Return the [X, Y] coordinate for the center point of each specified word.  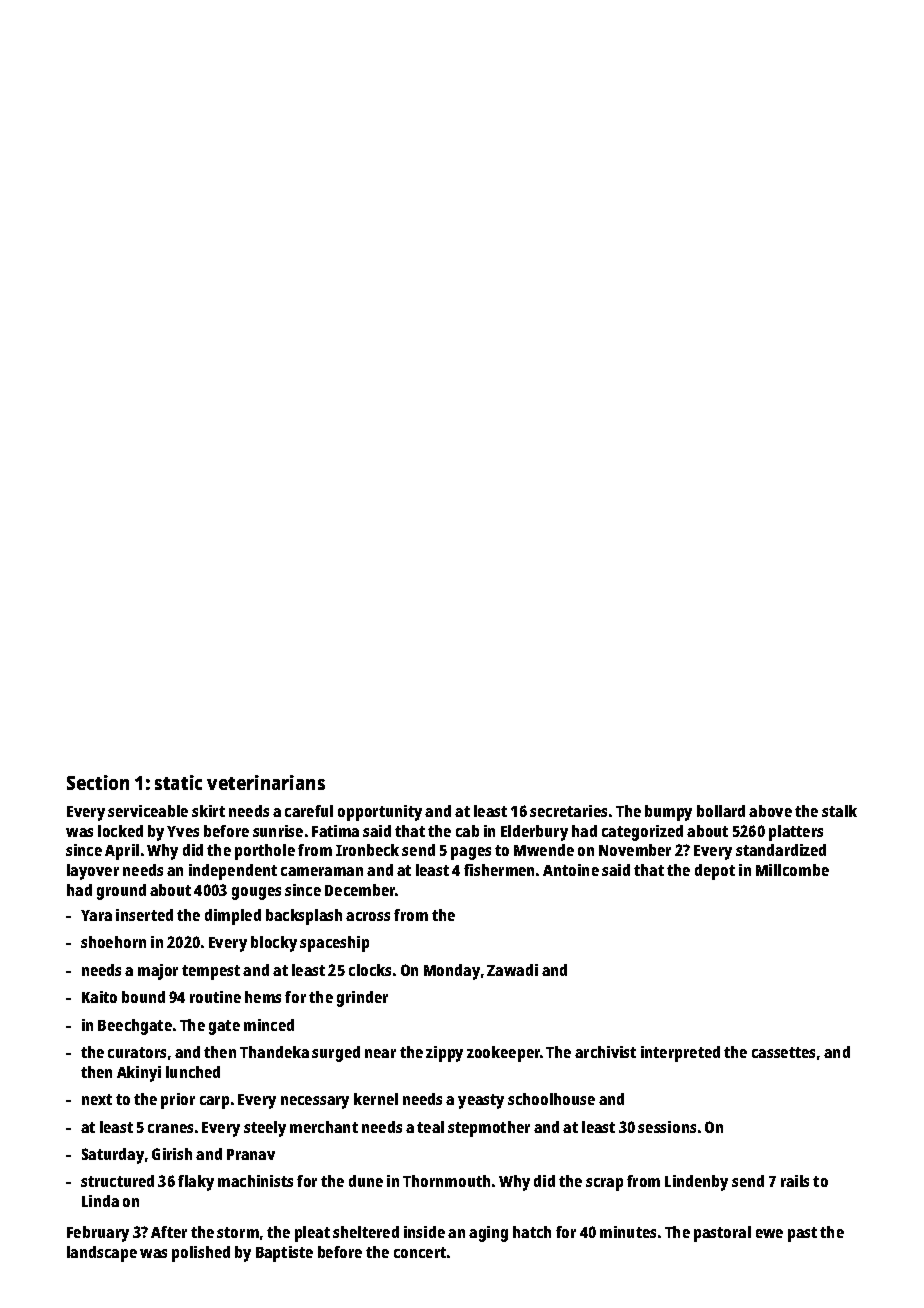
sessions [667, 1127]
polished [201, 1254]
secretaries [568, 811]
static [178, 782]
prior [178, 1101]
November [635, 850]
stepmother [489, 1129]
